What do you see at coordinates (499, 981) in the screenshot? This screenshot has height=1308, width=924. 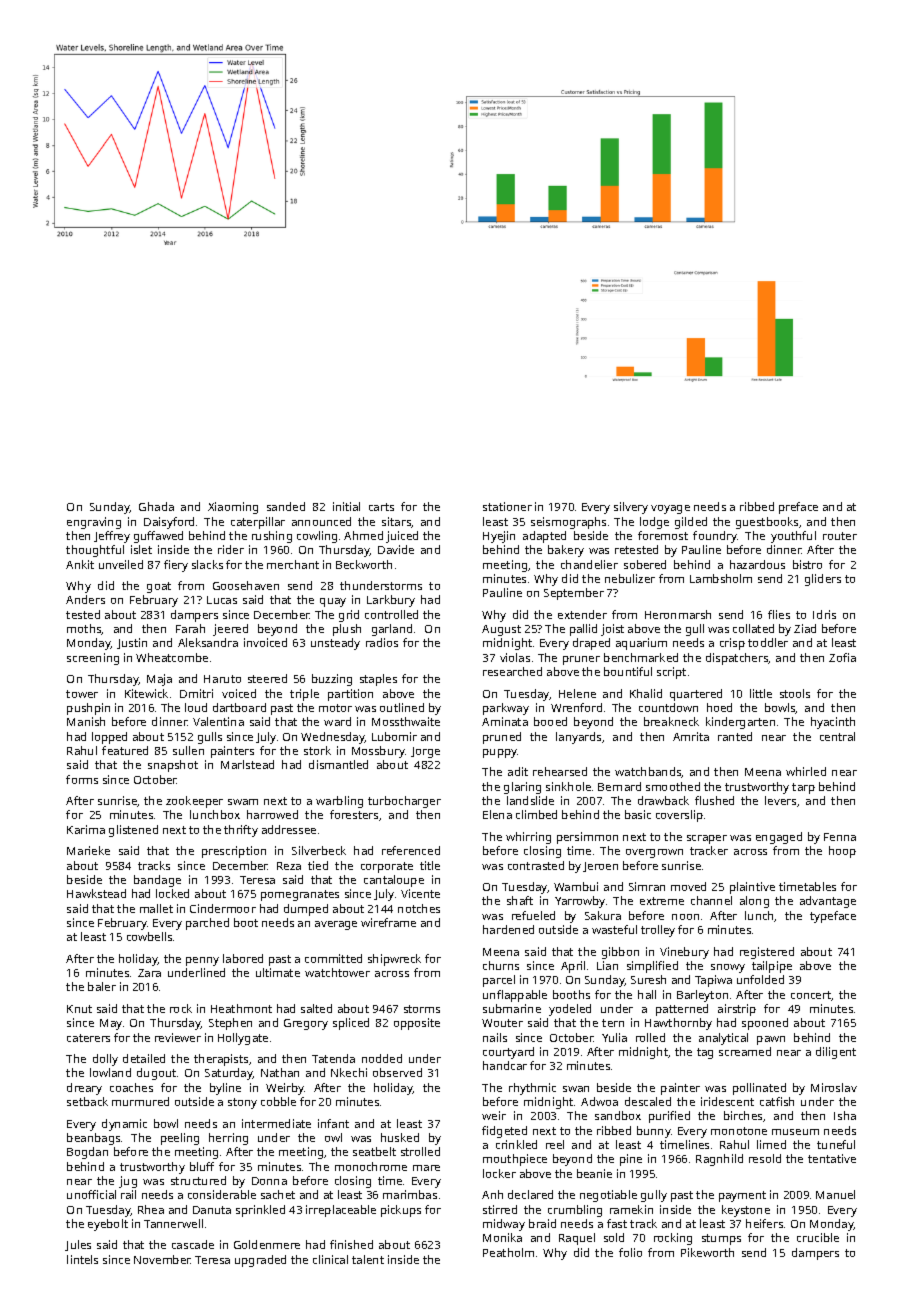 I see `parcel` at bounding box center [499, 981].
